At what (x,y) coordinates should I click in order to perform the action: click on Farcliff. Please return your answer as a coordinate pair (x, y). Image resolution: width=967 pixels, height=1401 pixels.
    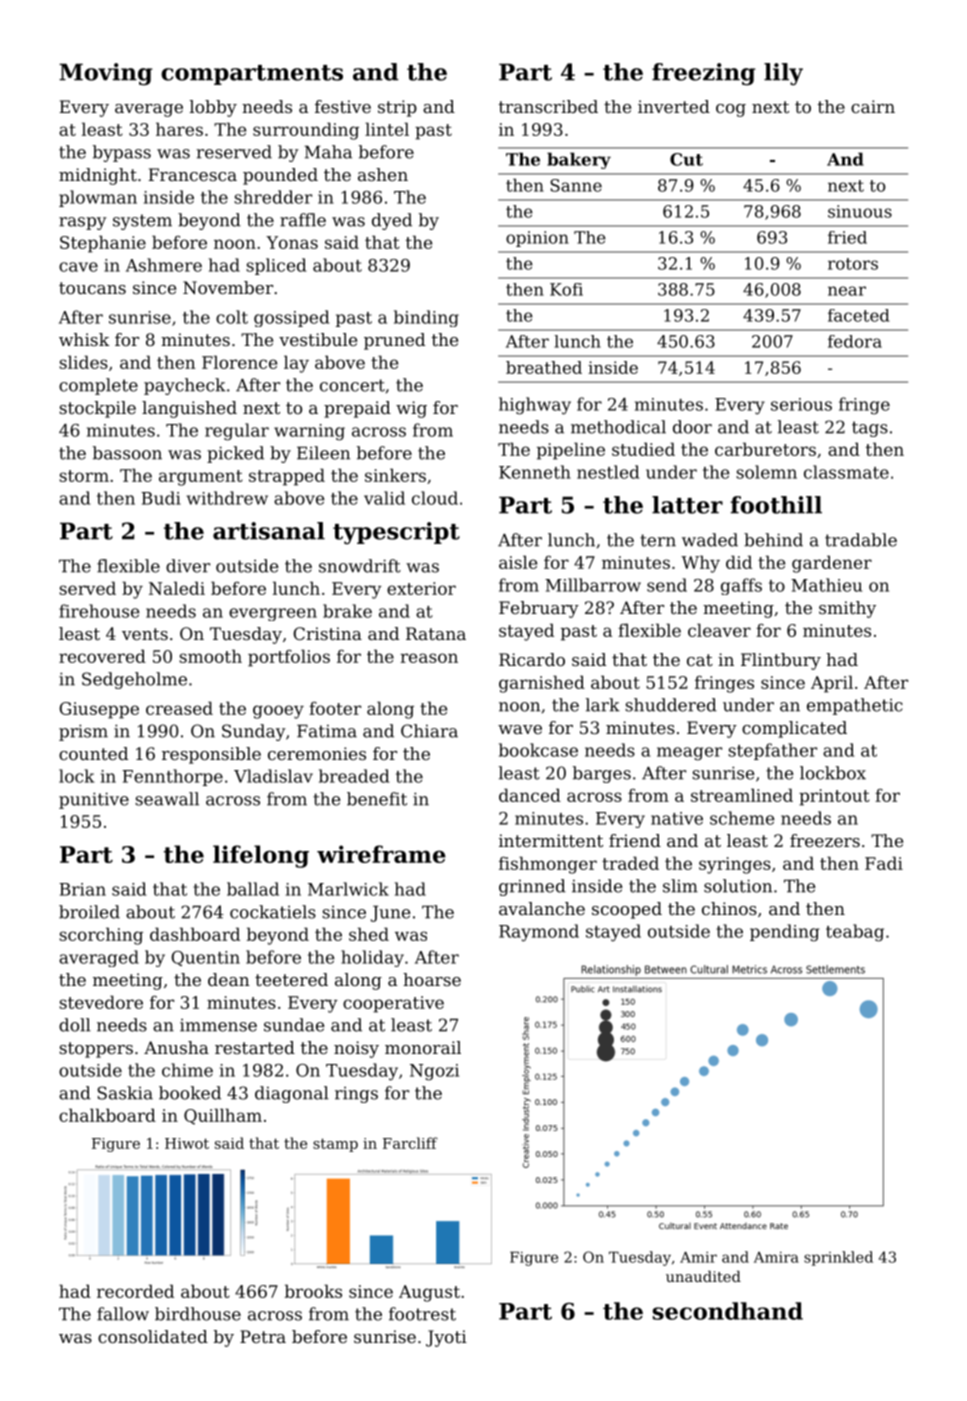
    Looking at the image, I should click on (410, 1143).
